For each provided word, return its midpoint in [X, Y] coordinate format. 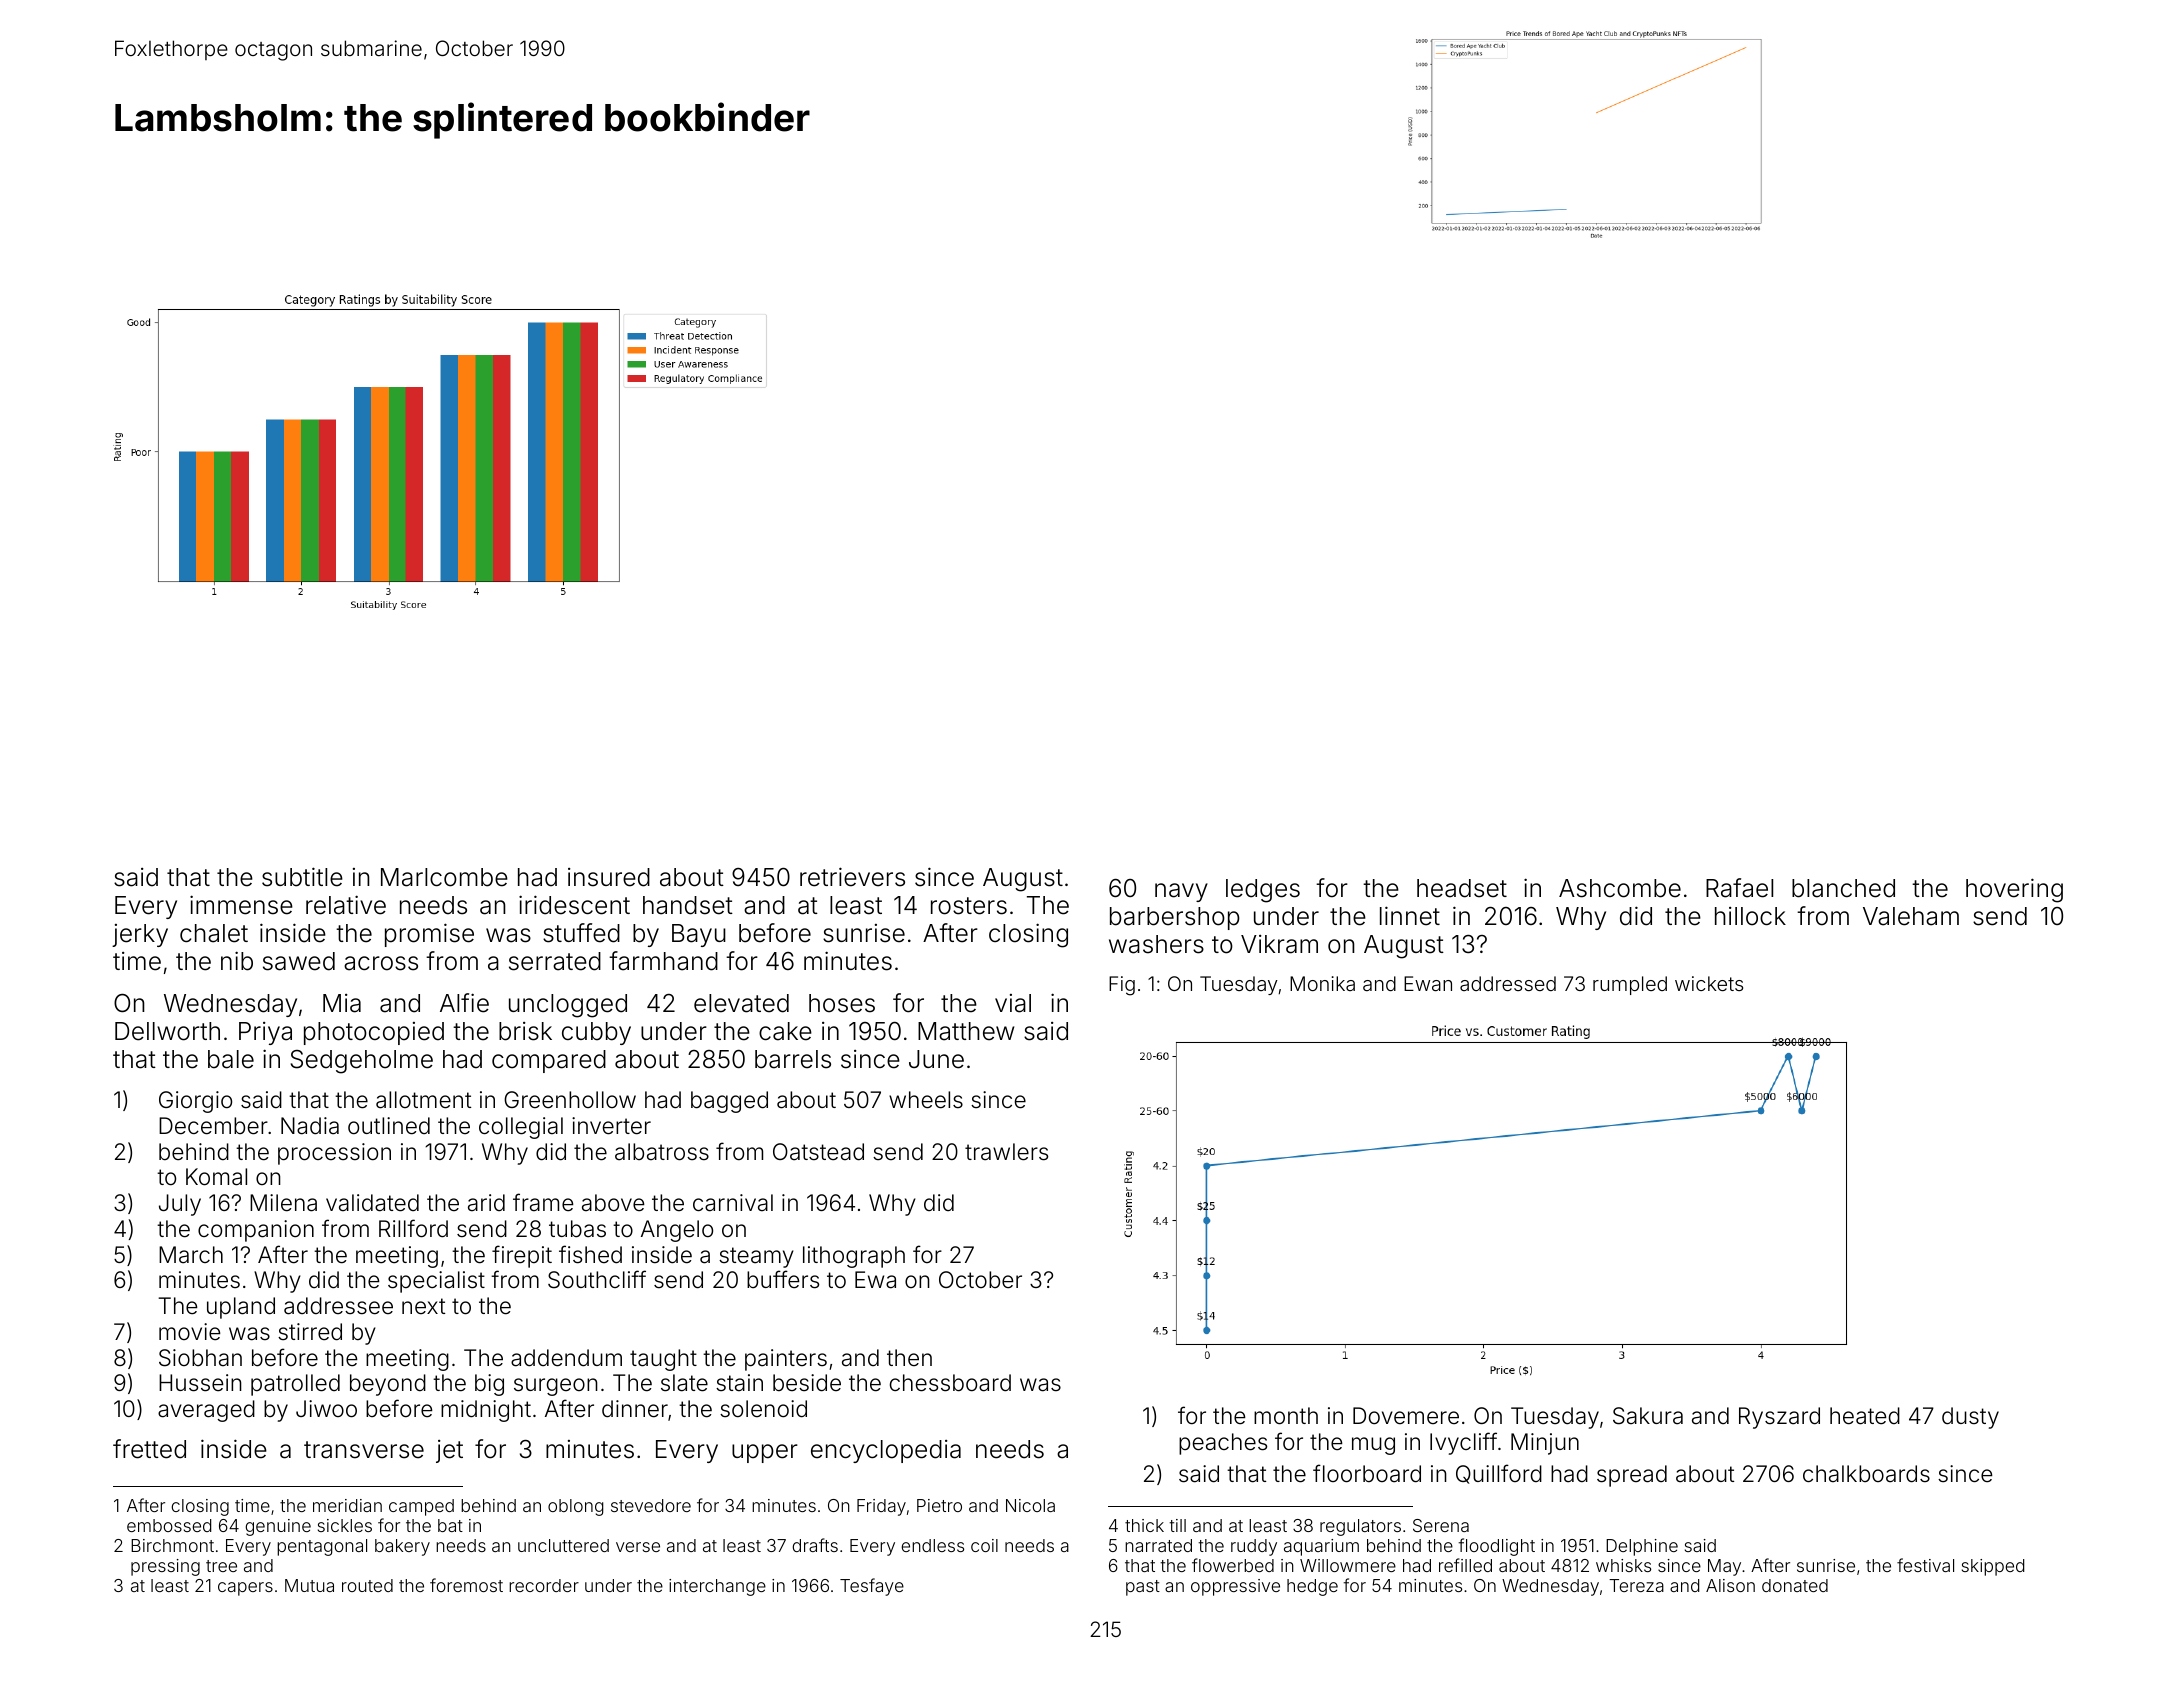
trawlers [1006, 1152]
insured [609, 877]
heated [1865, 1416]
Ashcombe [1620, 888]
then [909, 1357]
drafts [815, 1545]
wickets [1709, 983]
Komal [216, 1177]
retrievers [852, 877]
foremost [466, 1585]
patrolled [295, 1385]
